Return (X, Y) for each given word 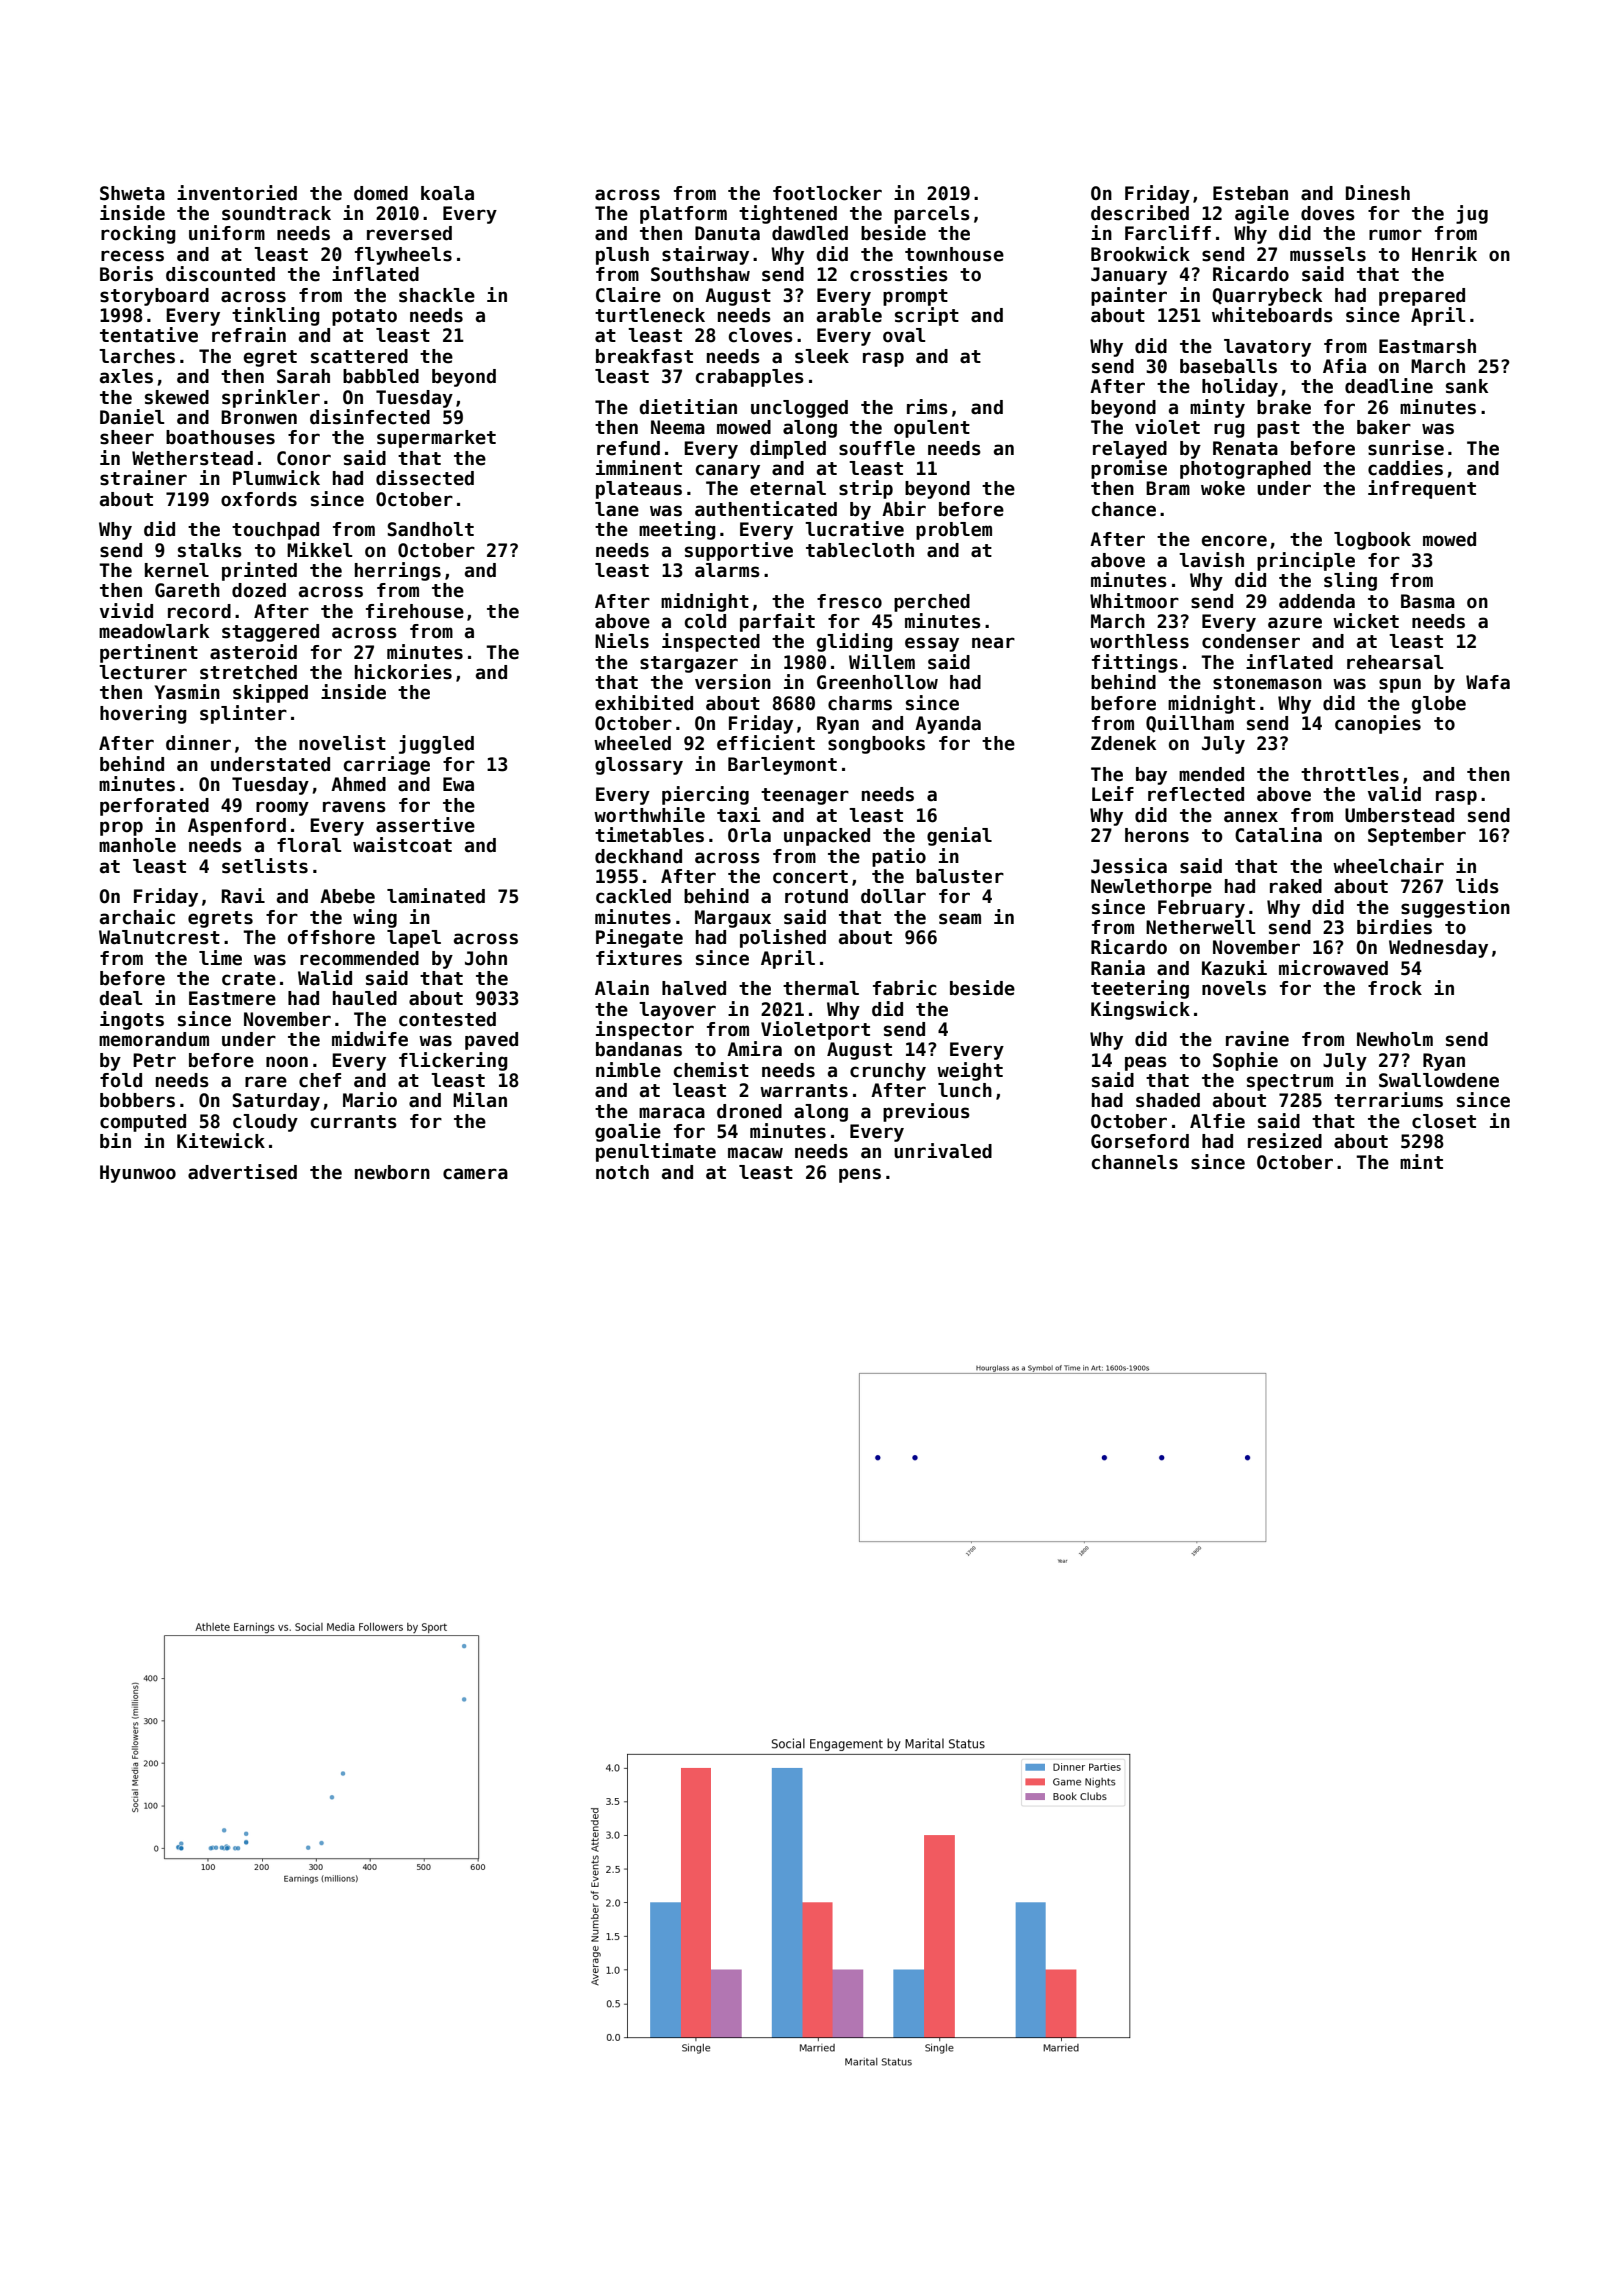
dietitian (688, 407)
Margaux (733, 919)
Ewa (458, 784)
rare (266, 1082)
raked (1296, 886)
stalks (210, 550)
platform (683, 215)
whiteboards (1272, 315)
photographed (1245, 470)
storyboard (154, 297)
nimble (628, 1070)
